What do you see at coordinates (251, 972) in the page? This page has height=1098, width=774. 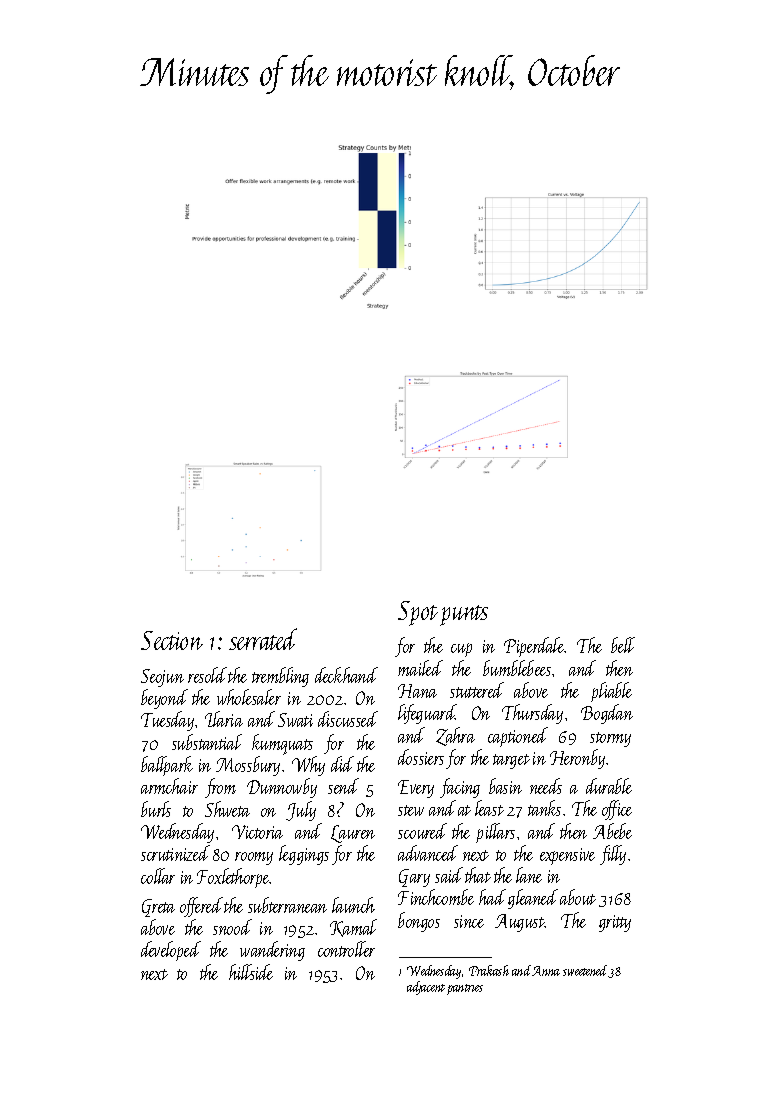 I see `hillside` at bounding box center [251, 972].
